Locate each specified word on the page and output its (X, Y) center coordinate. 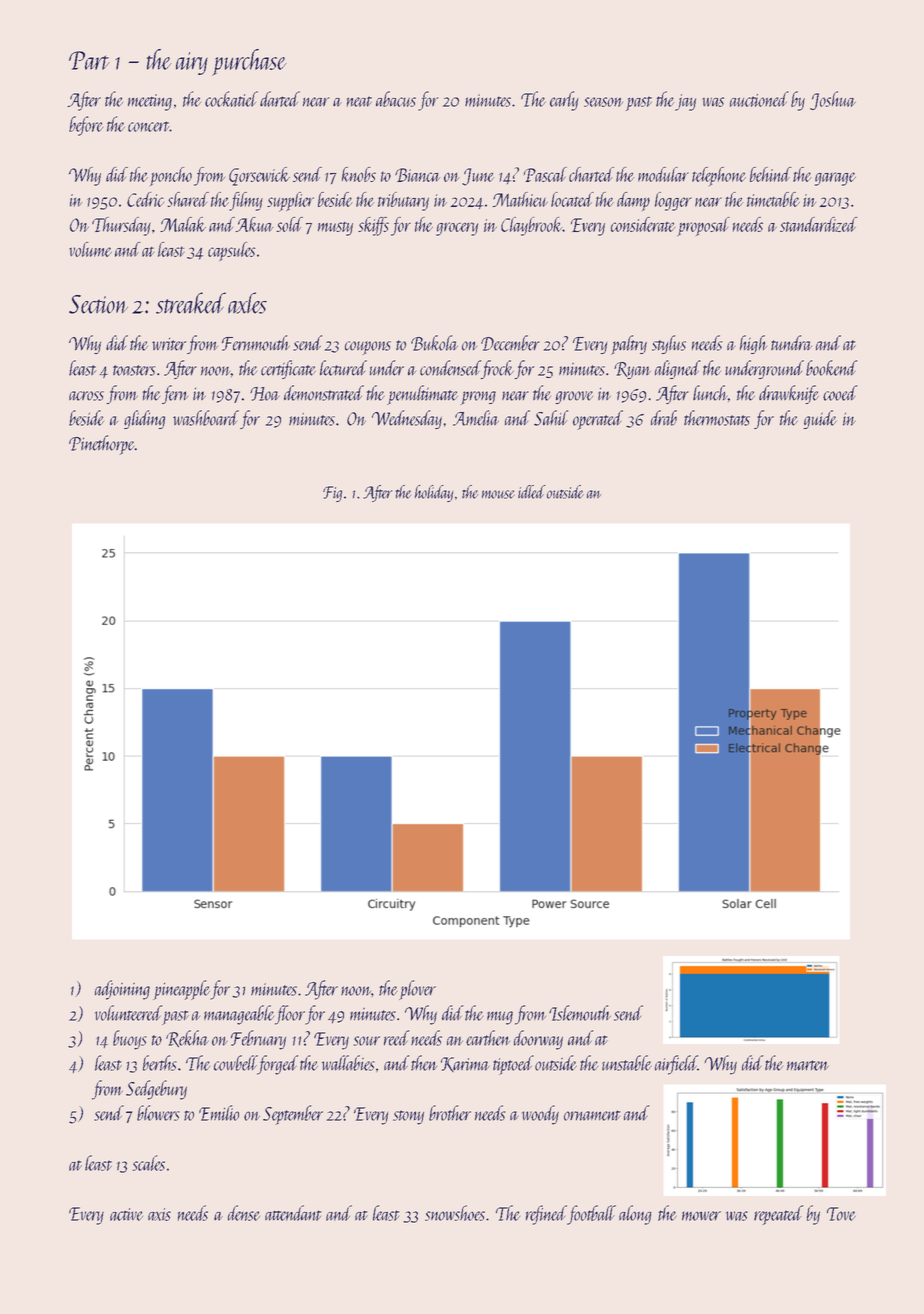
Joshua (833, 100)
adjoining (122, 990)
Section (98, 304)
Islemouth (580, 1013)
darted (280, 99)
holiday (434, 493)
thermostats (717, 418)
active (126, 1214)
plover (417, 990)
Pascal (545, 174)
